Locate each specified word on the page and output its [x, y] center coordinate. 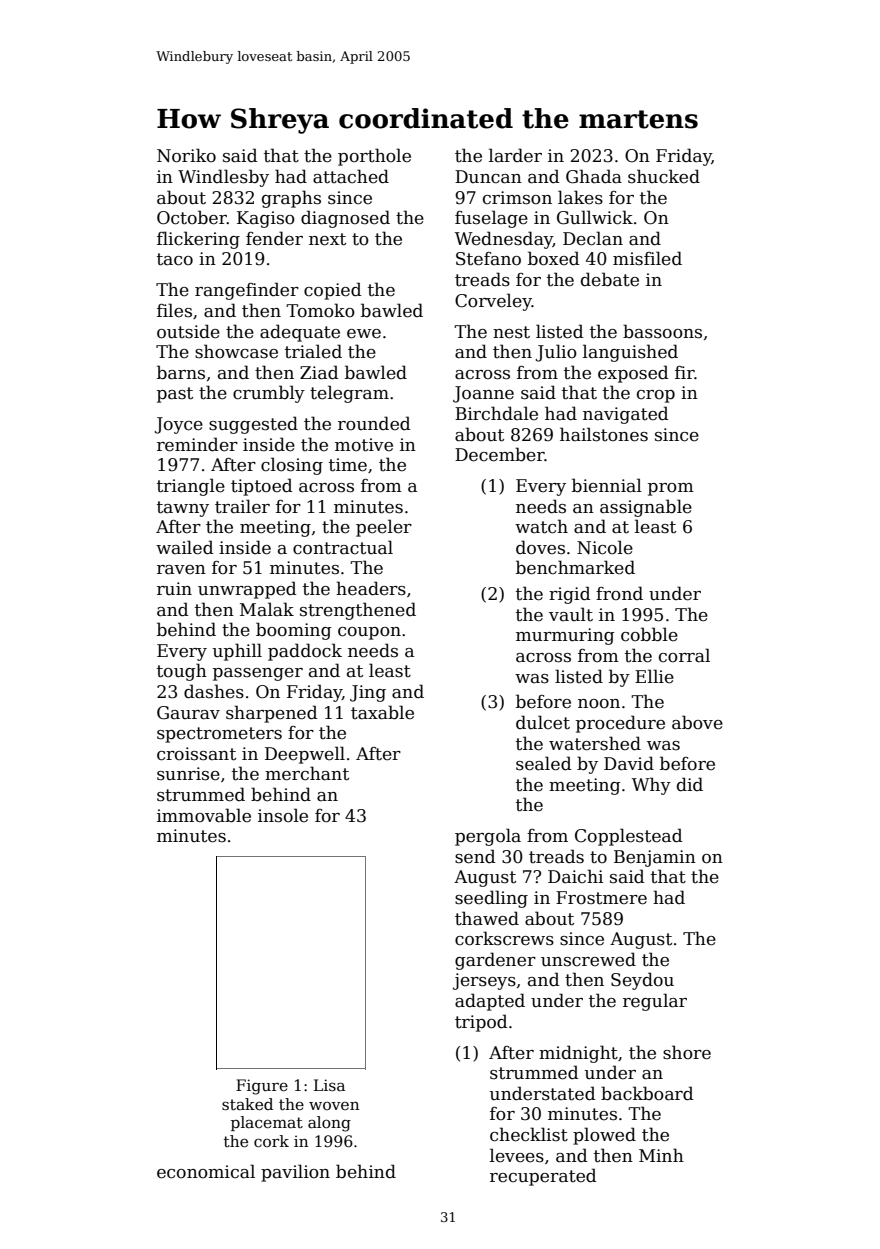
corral [684, 655]
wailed [185, 547]
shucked [664, 176]
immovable [204, 815]
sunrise [188, 774]
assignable [646, 508]
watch [541, 526]
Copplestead [629, 837]
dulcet [543, 722]
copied [333, 291]
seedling [491, 899]
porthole [374, 157]
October [192, 217]
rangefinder [247, 291]
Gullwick [595, 217]
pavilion [295, 1173]
